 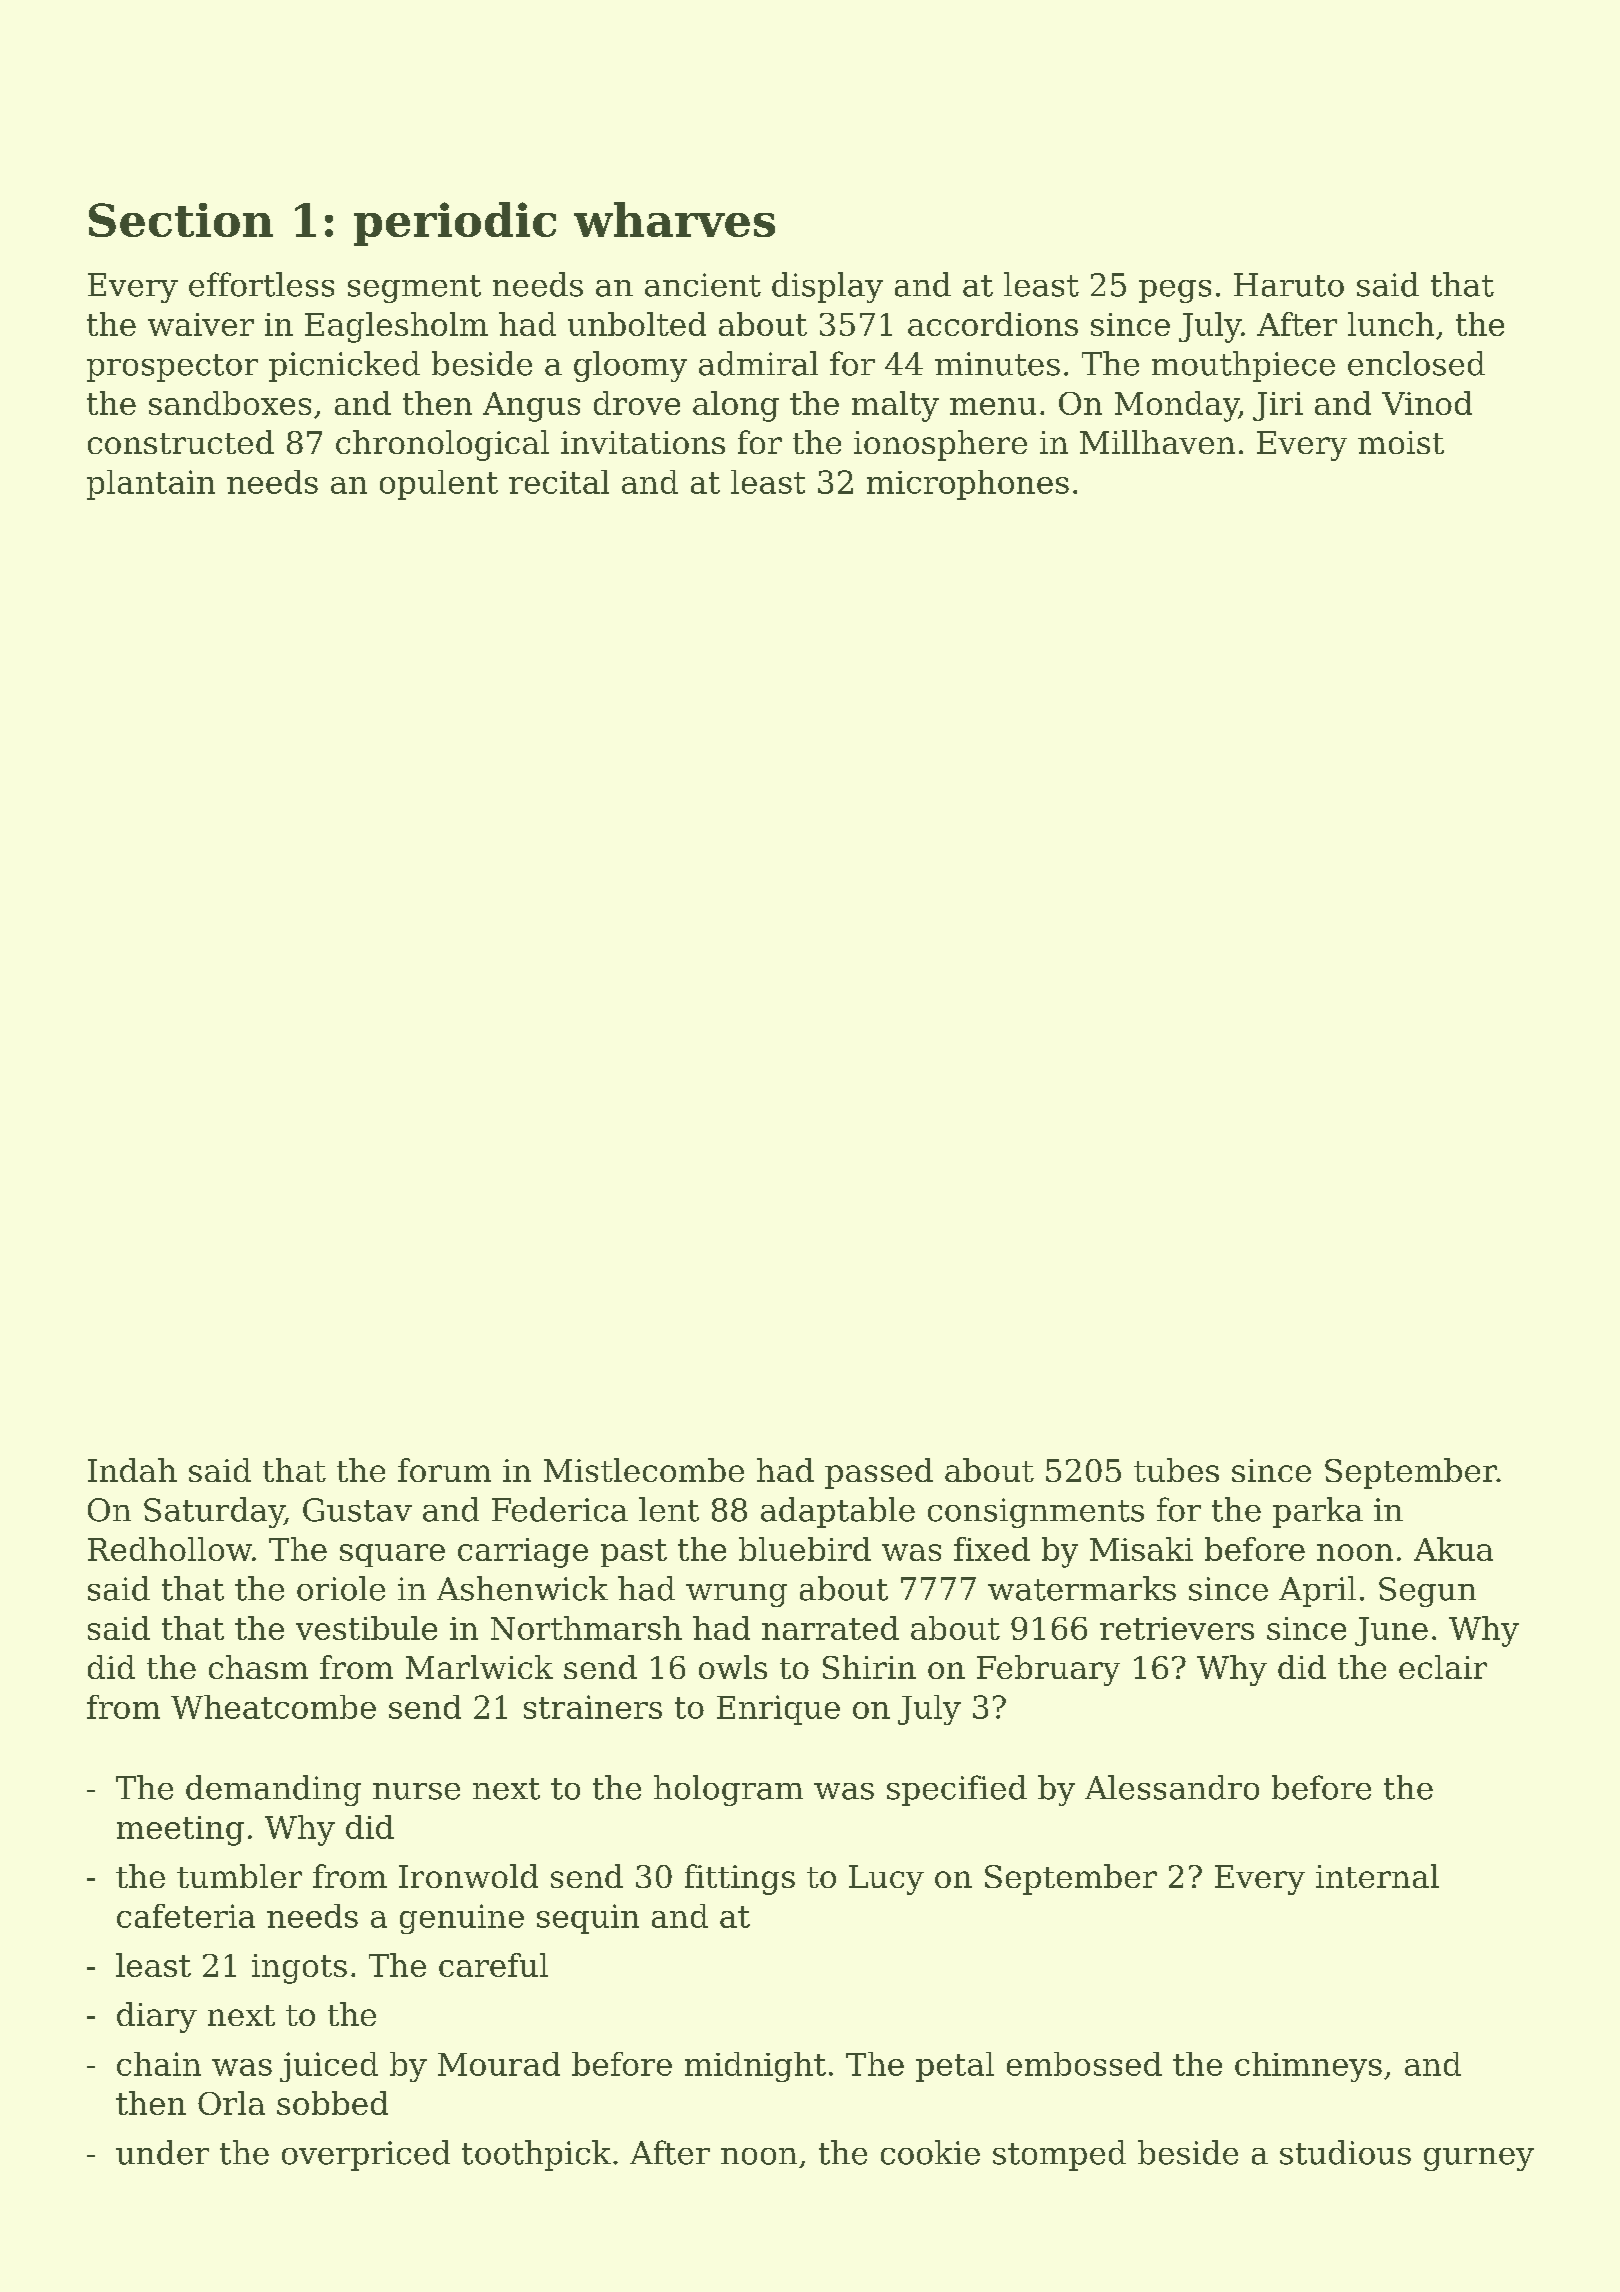 What do you see at coordinates (1175, 291) in the document?
I see `pegs` at bounding box center [1175, 291].
